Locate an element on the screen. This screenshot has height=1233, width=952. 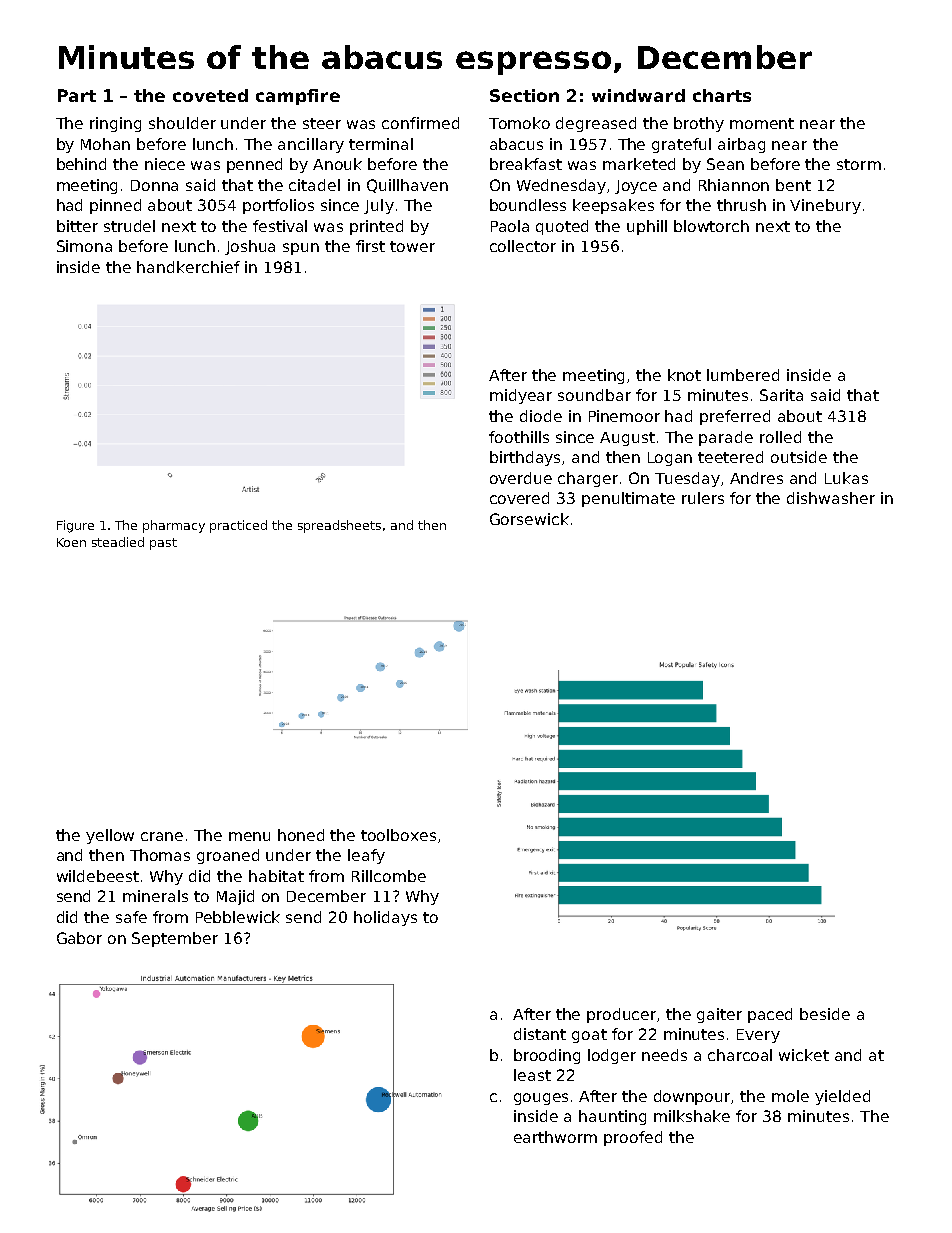
Gabor is located at coordinates (79, 938).
